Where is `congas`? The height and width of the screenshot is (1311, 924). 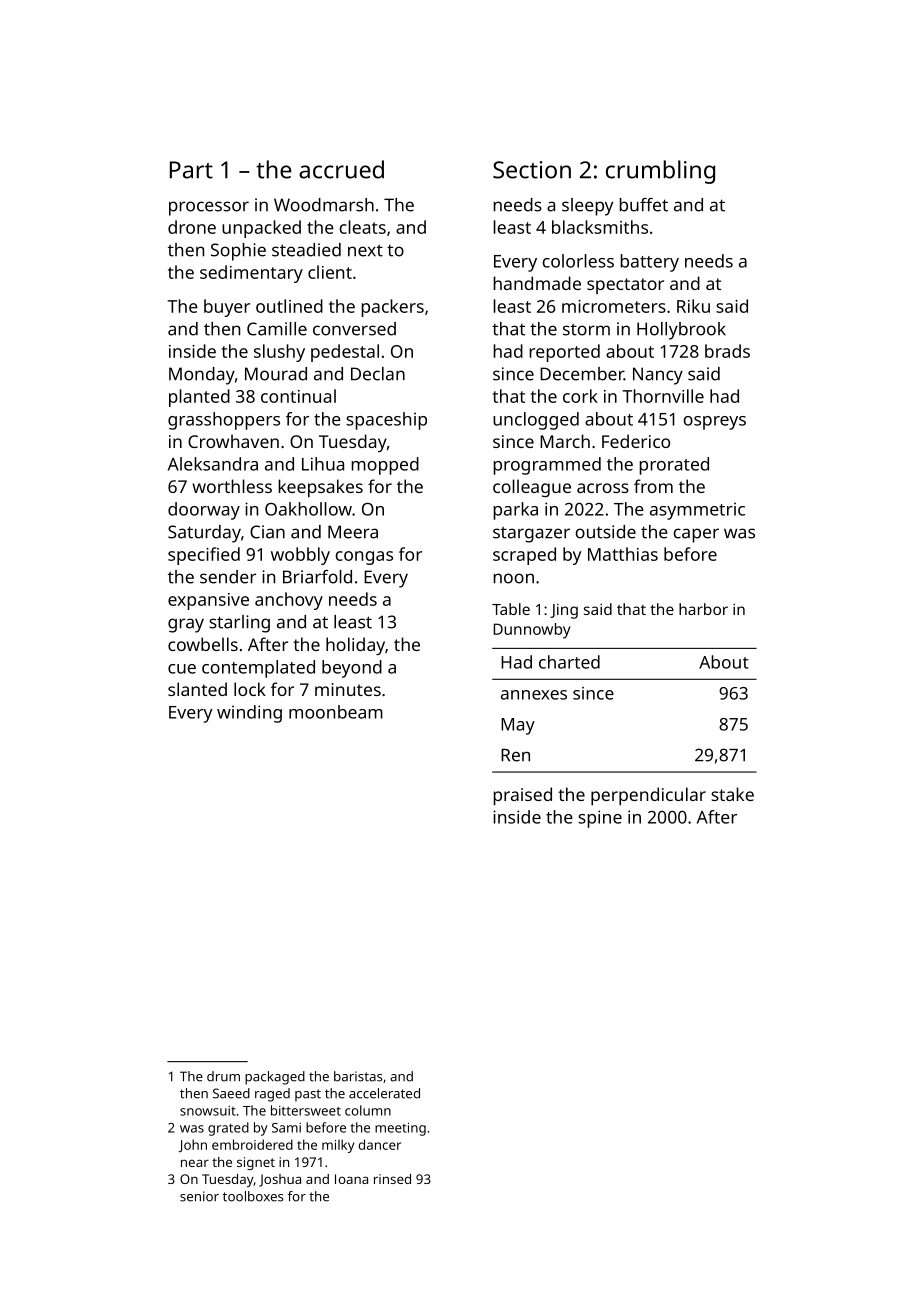
congas is located at coordinates (364, 558).
